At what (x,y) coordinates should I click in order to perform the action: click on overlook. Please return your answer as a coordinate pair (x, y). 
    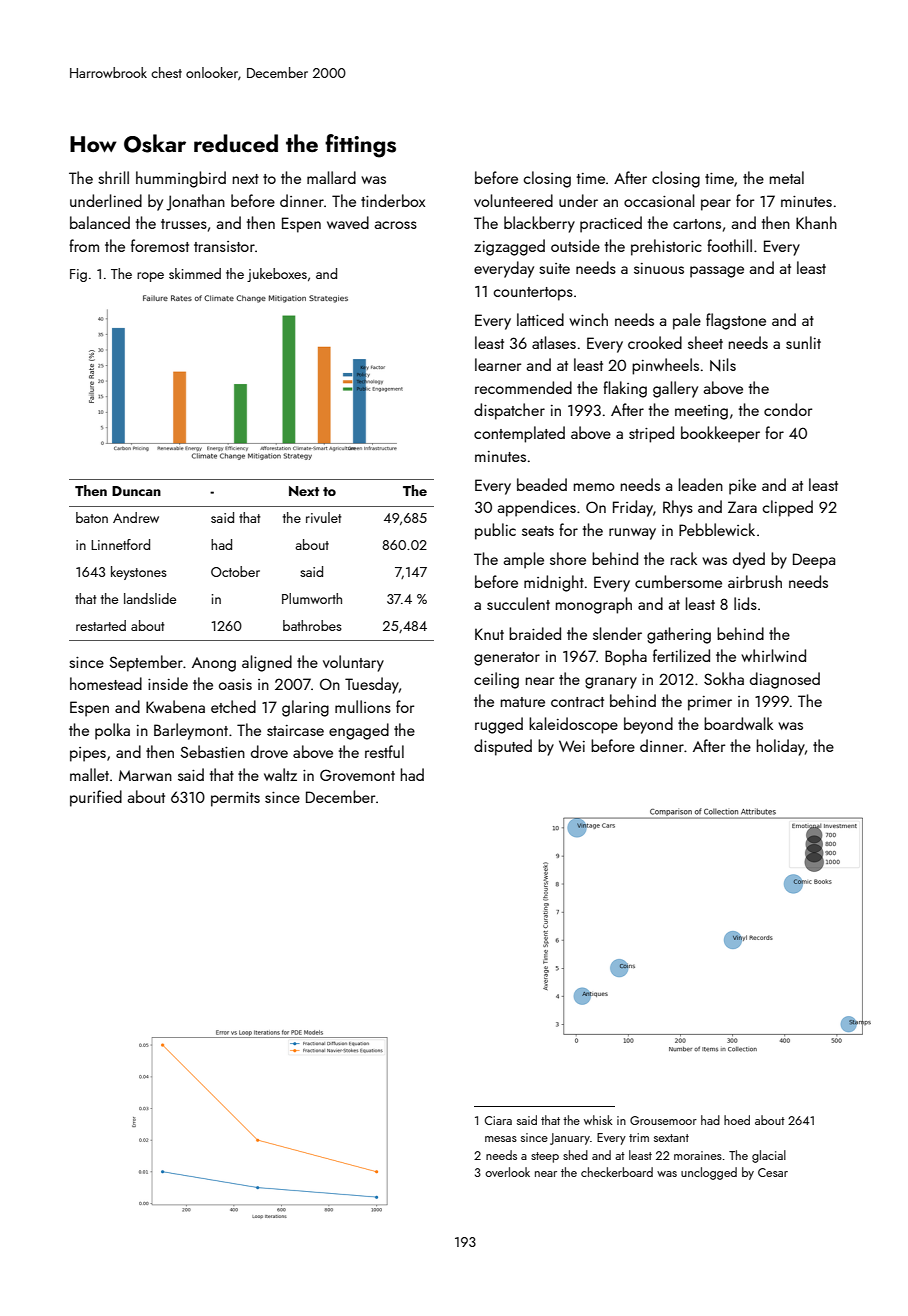
    Looking at the image, I should click on (507, 1172).
